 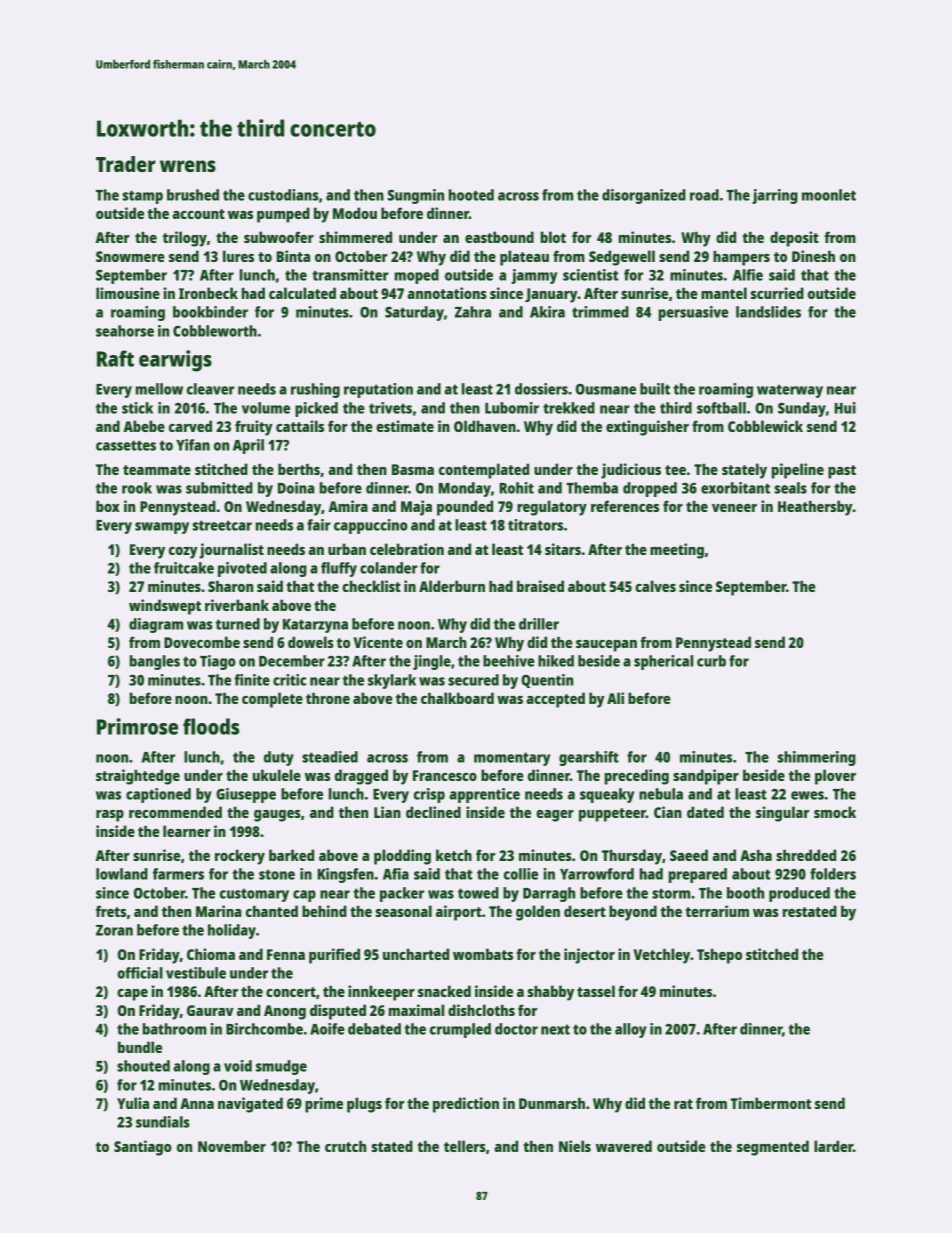 What do you see at coordinates (471, 195) in the screenshot?
I see `hooted` at bounding box center [471, 195].
